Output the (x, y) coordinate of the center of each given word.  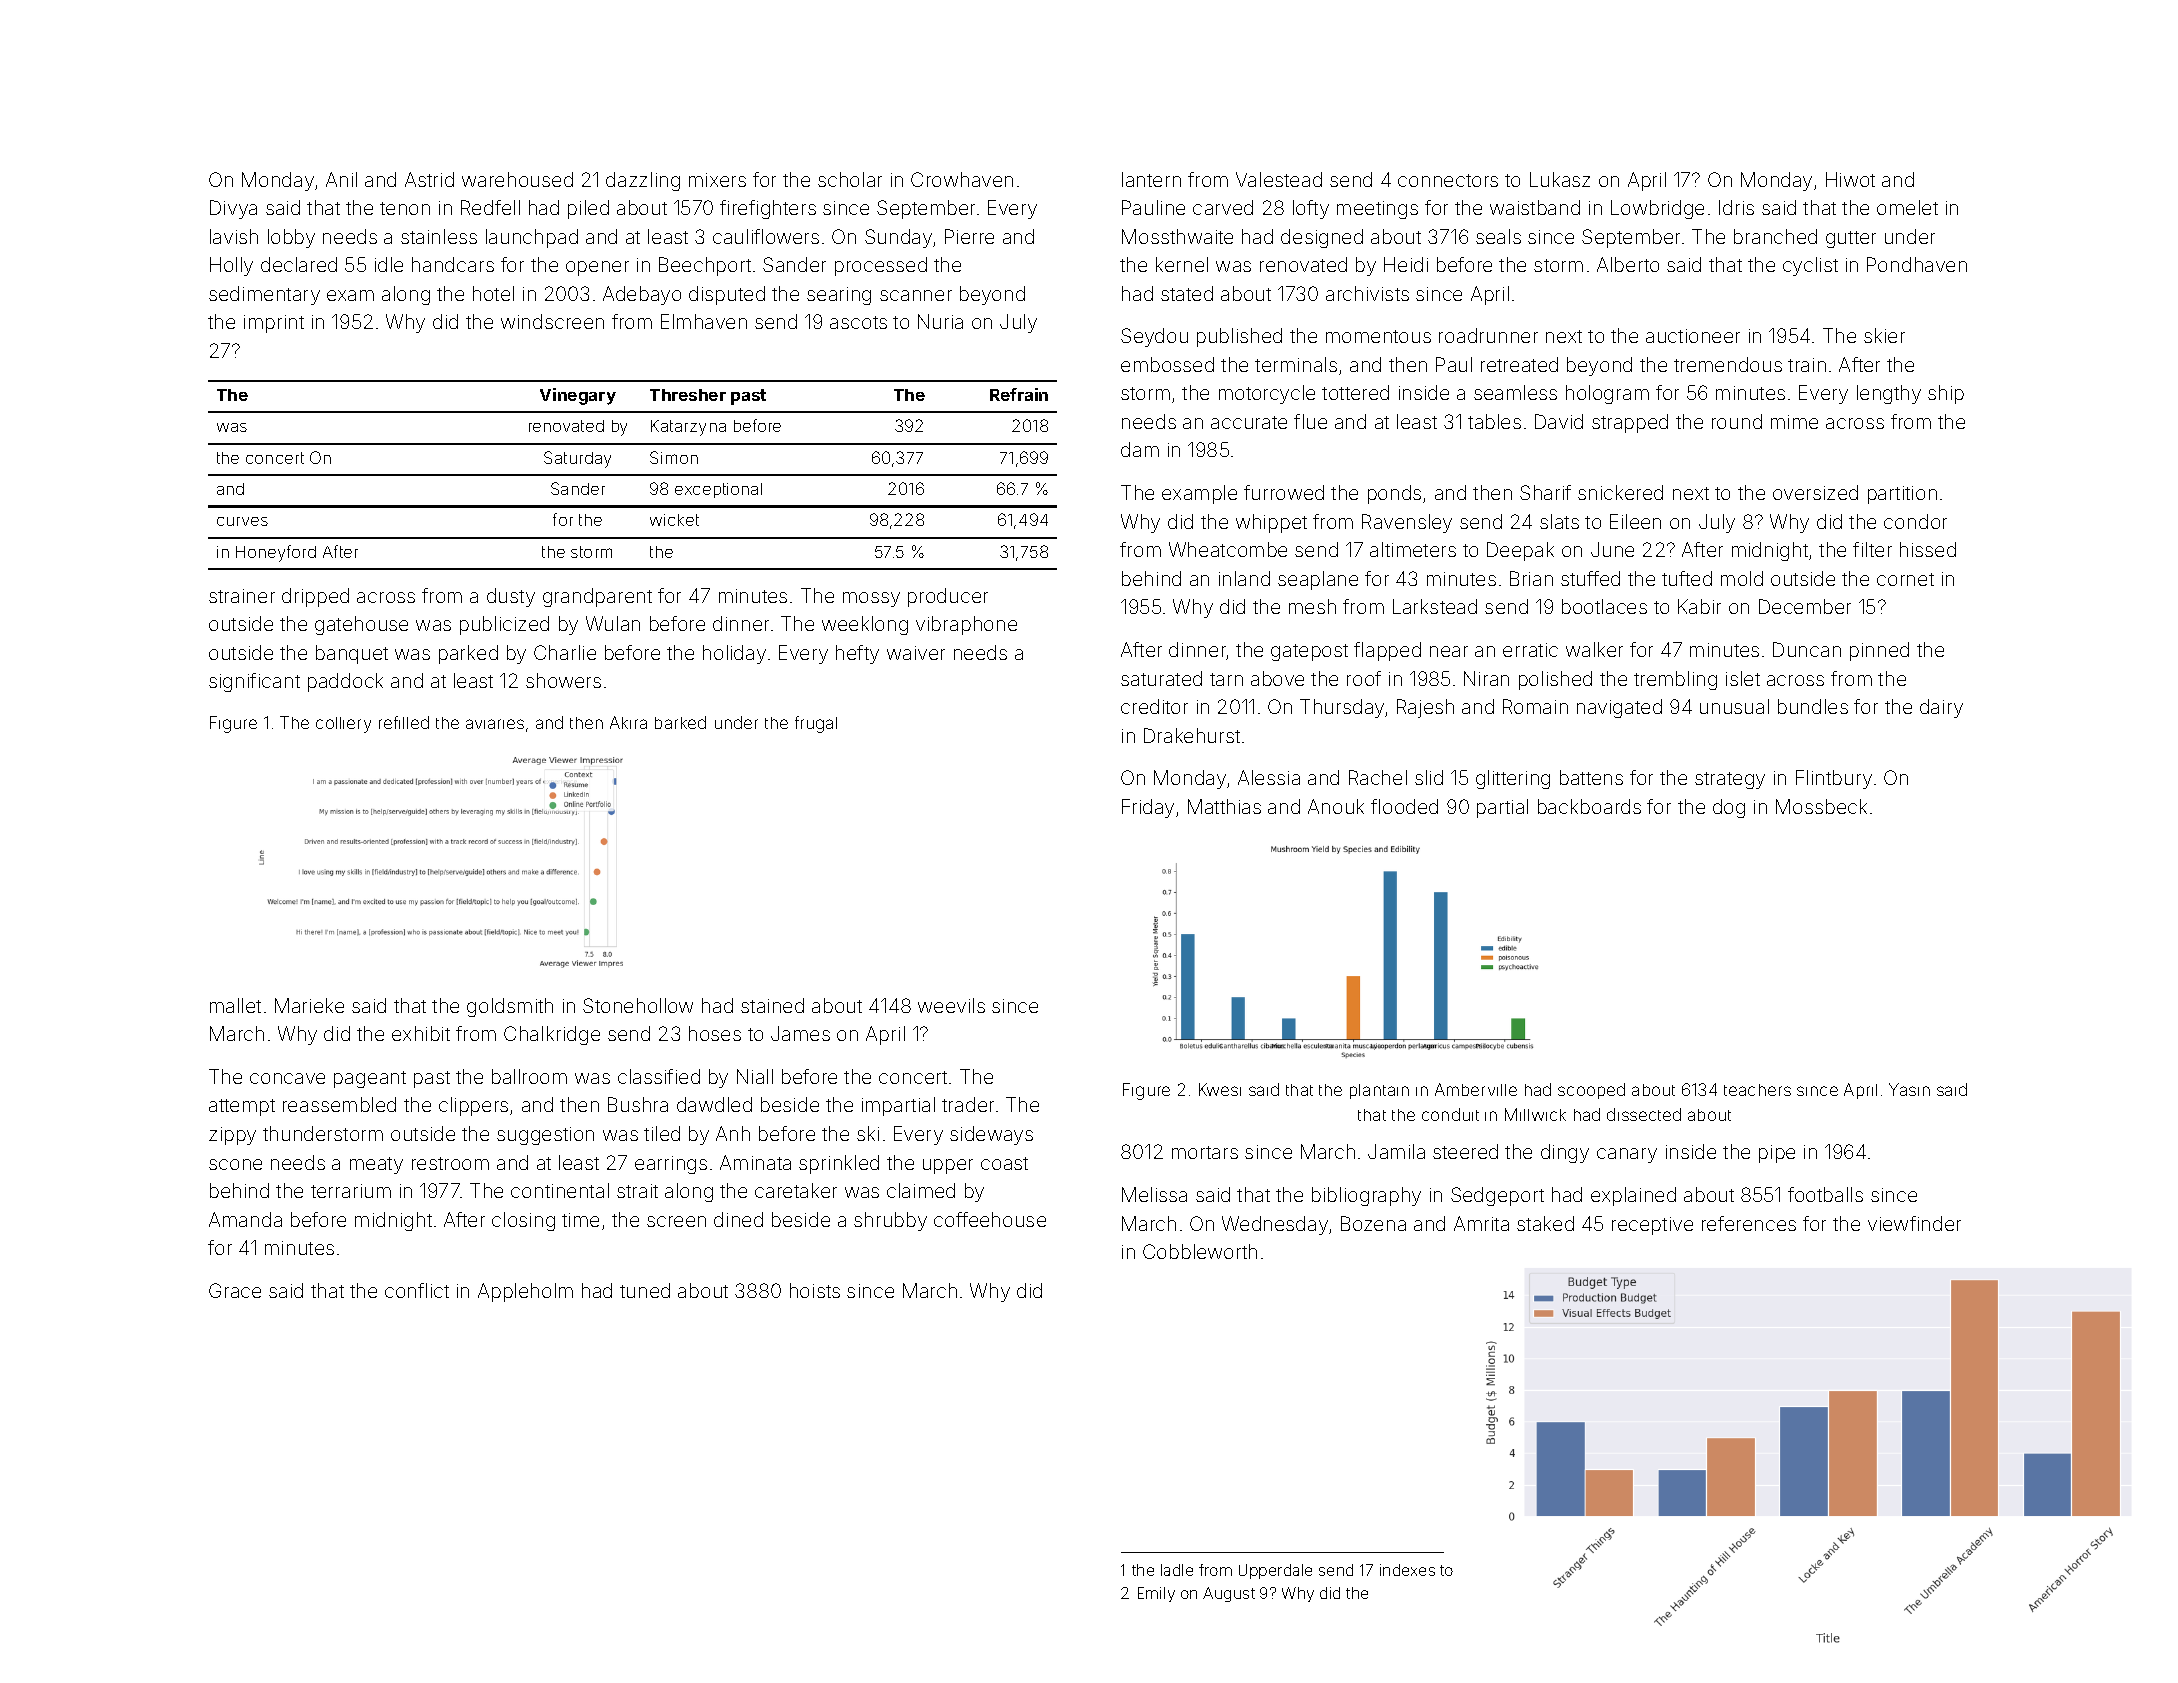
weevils (951, 1005)
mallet (235, 1005)
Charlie (565, 652)
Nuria (940, 321)
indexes (1407, 1570)
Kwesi (1220, 1089)
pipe (1777, 1154)
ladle (1177, 1570)
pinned (1879, 651)
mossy (871, 599)
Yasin (1909, 1089)
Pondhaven (1917, 264)
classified (659, 1076)
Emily (1156, 1594)
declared (299, 264)
